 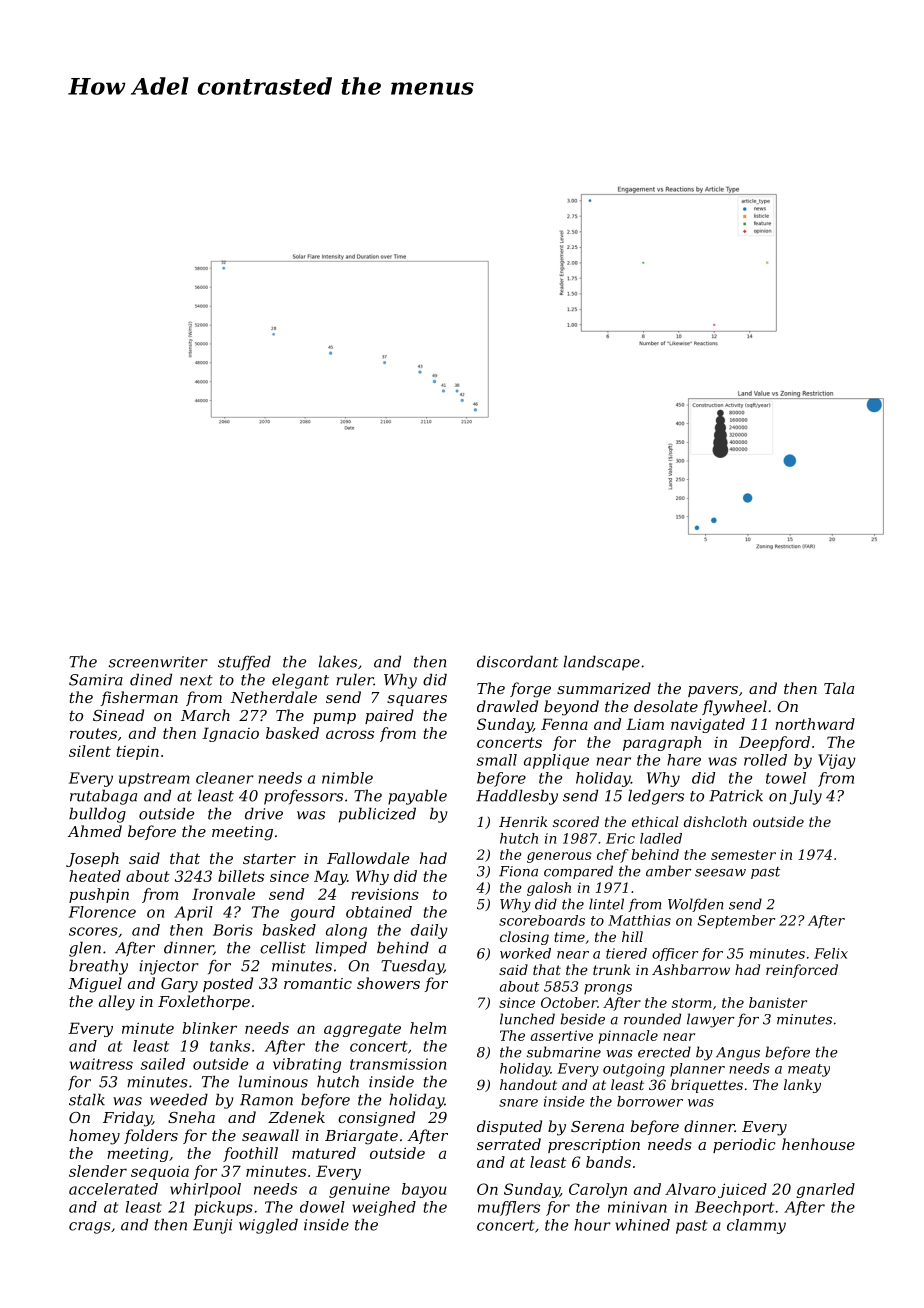 What do you see at coordinates (244, 663) in the screenshot?
I see `stuffed` at bounding box center [244, 663].
